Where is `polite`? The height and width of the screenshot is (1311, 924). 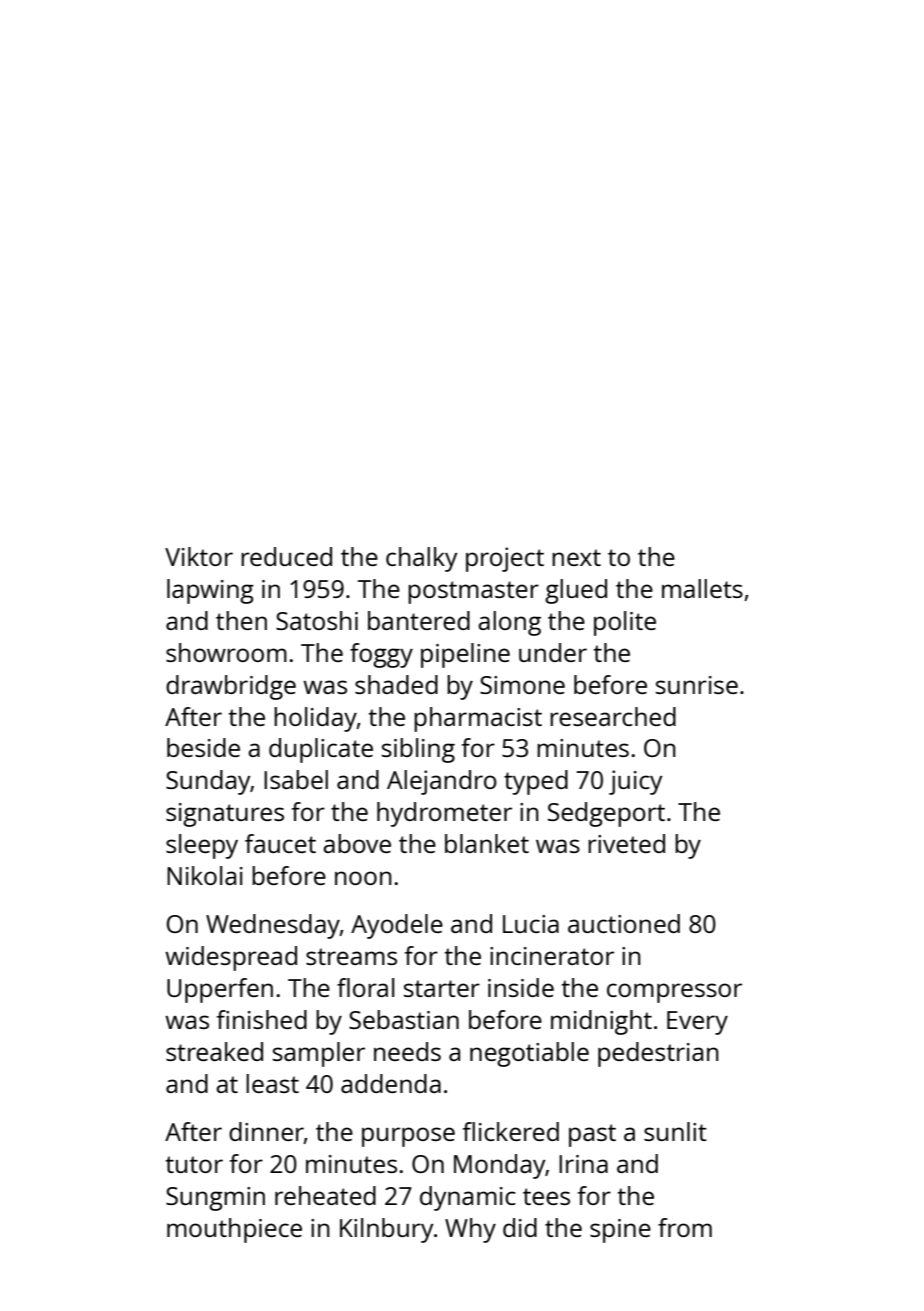
polite is located at coordinates (625, 623).
